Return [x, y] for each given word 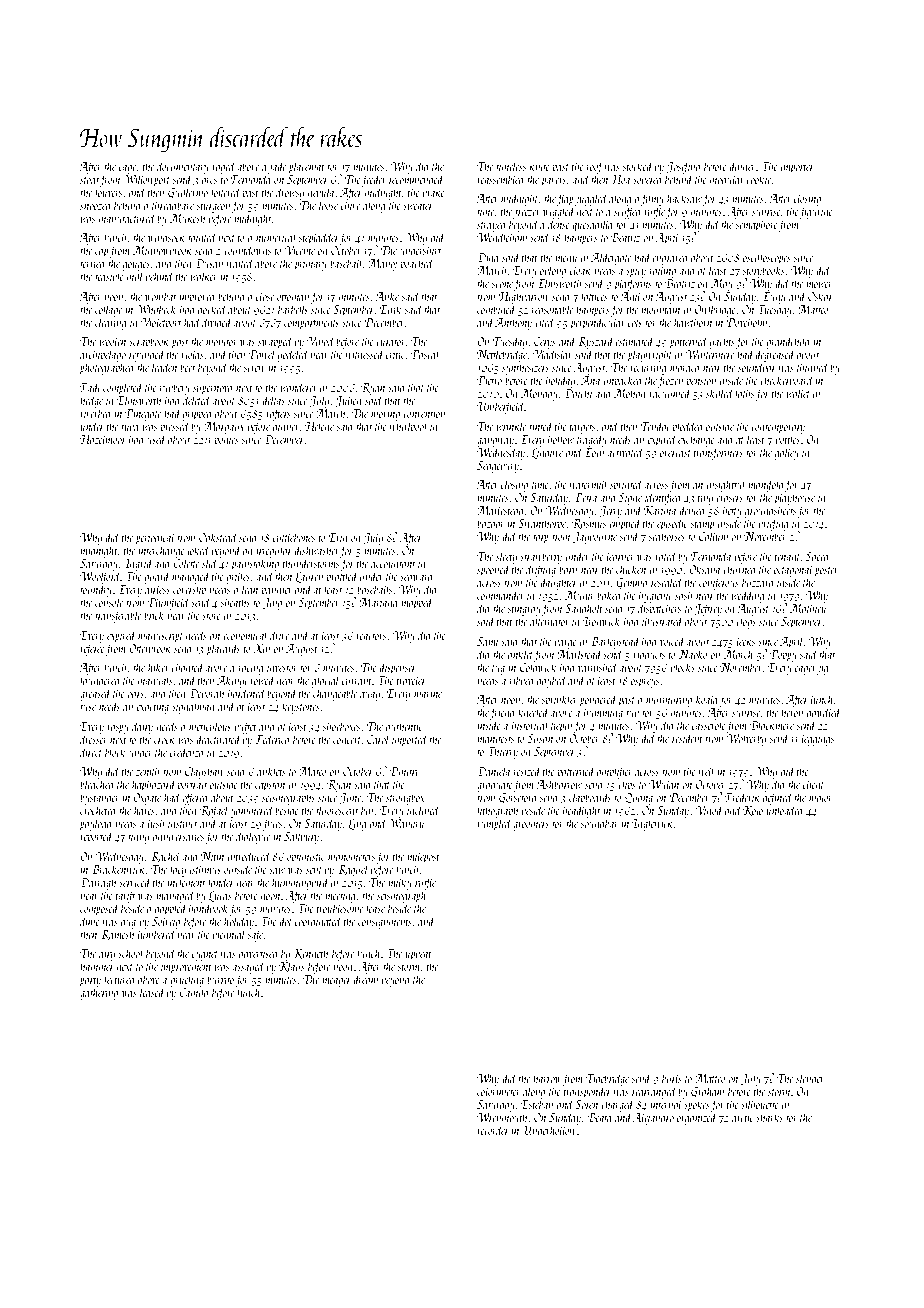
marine [428, 693]
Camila [193, 992]
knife [540, 167]
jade [277, 167]
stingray [524, 610]
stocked [638, 166]
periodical [155, 538]
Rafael [214, 811]
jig [823, 669]
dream [365, 979]
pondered [598, 700]
